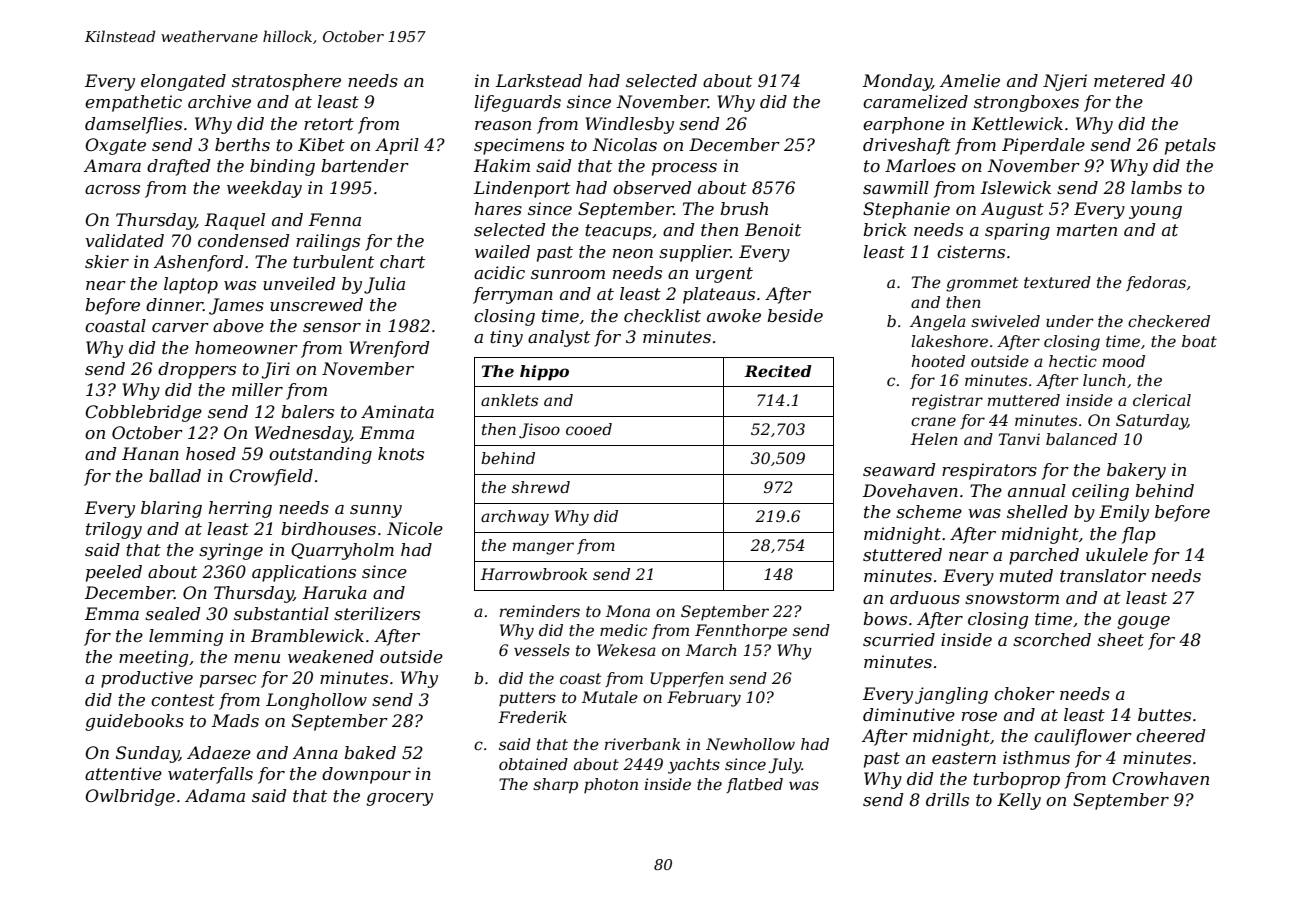 This image has height=924, width=1308. Describe the element at coordinates (1024, 400) in the image. I see `muttered` at that location.
